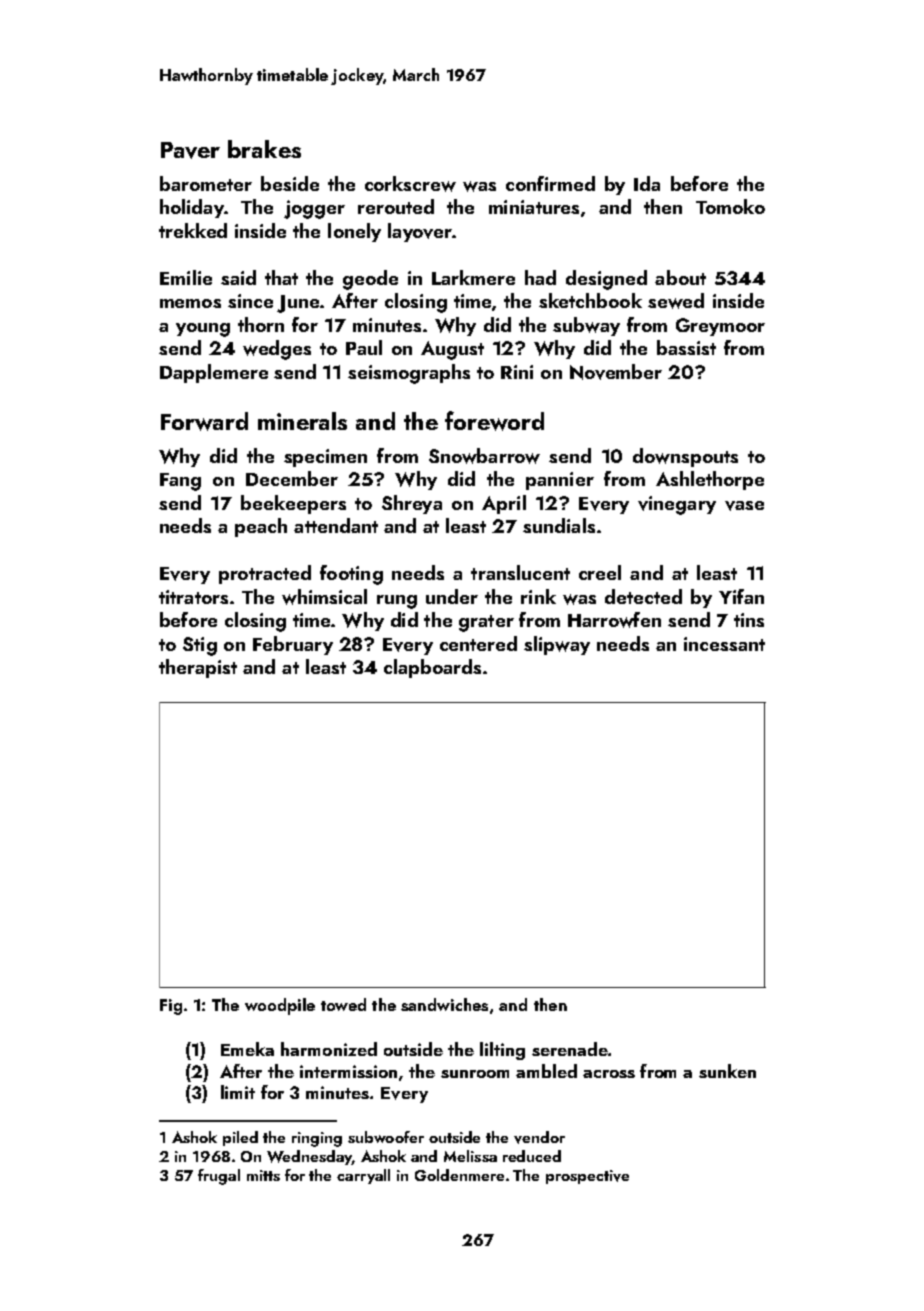  Describe the element at coordinates (570, 1049) in the document. I see `serenade` at that location.
